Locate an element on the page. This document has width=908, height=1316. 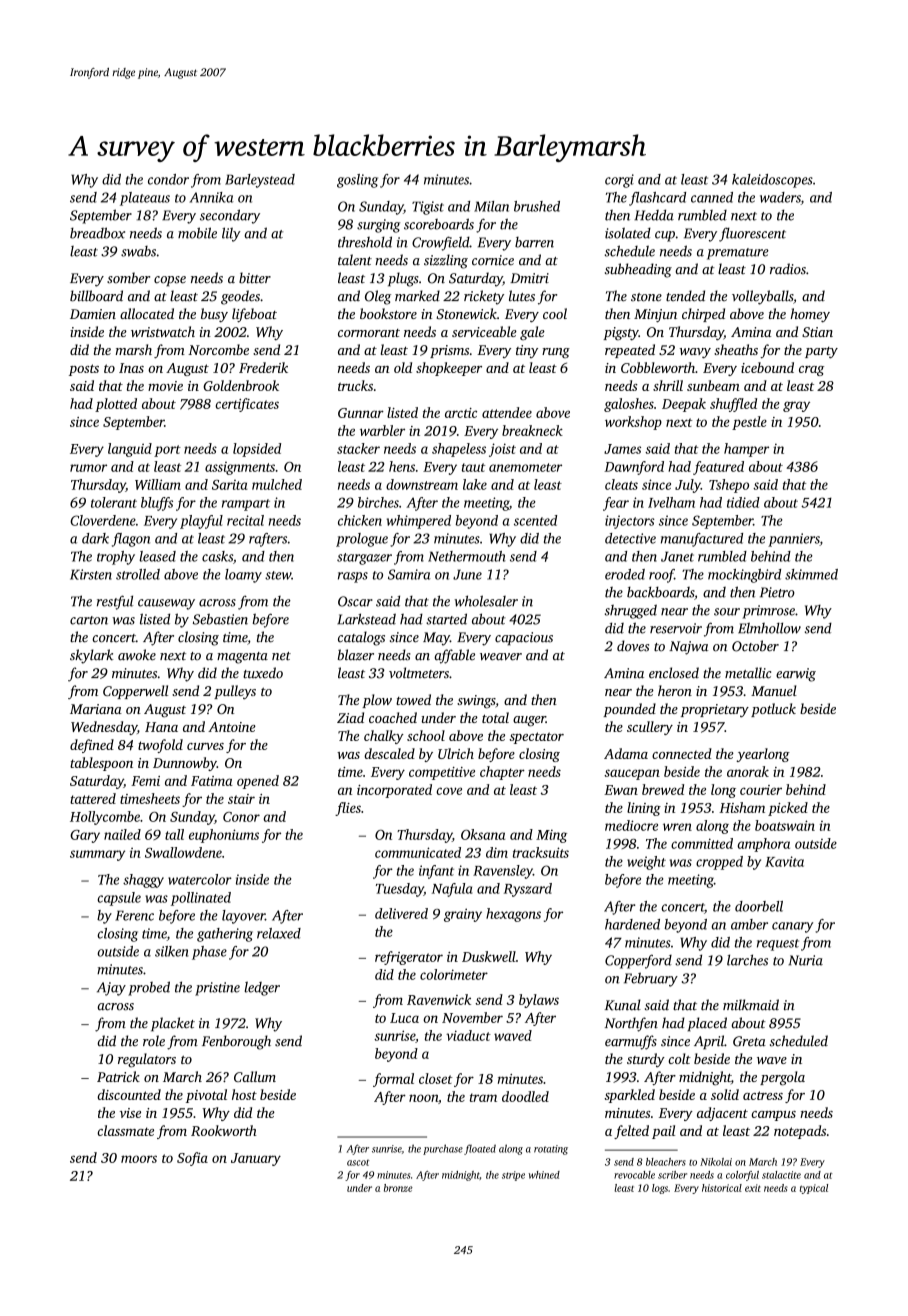
fear is located at coordinates (616, 504).
